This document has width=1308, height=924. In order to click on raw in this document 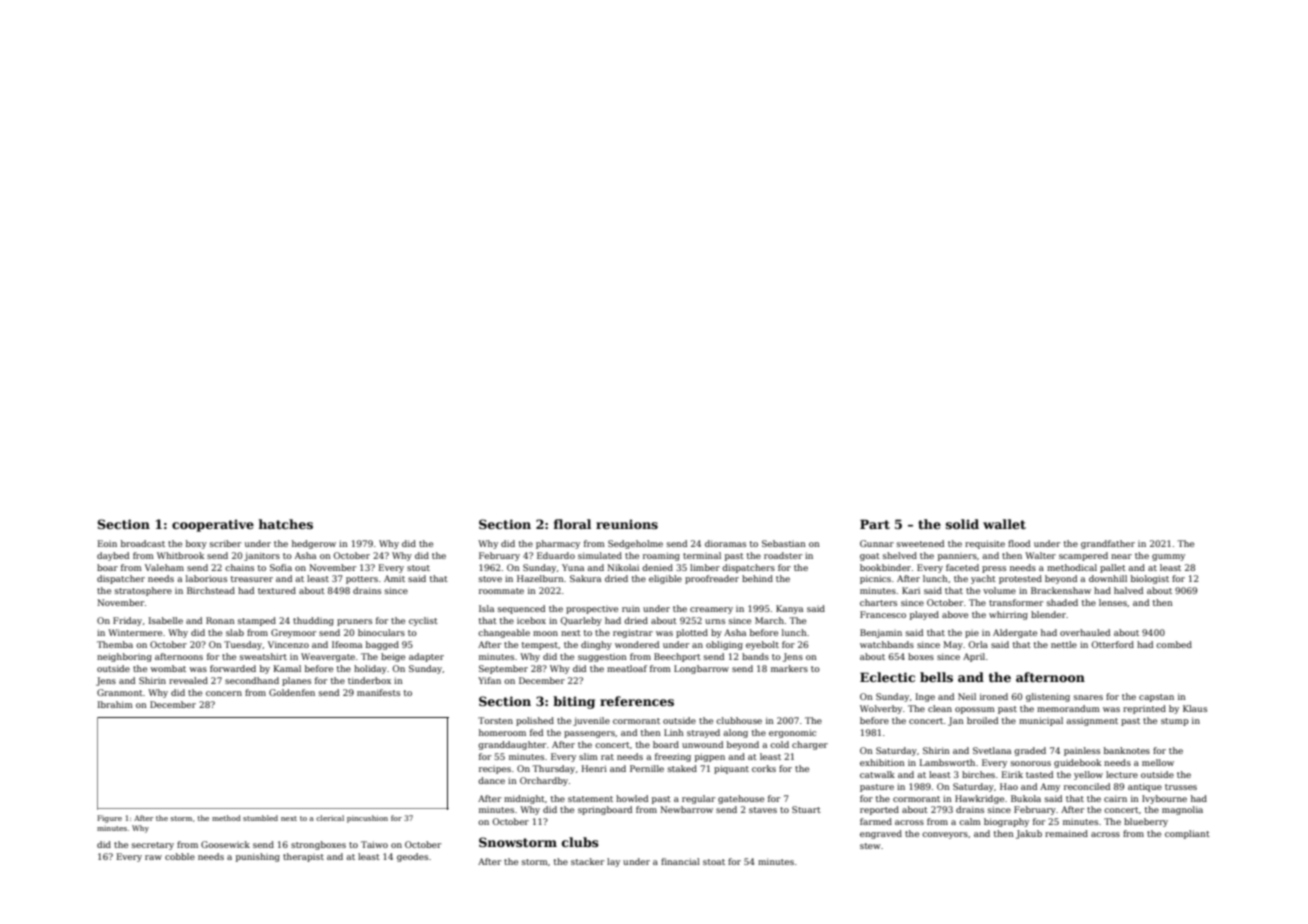, I will do `click(153, 857)`.
